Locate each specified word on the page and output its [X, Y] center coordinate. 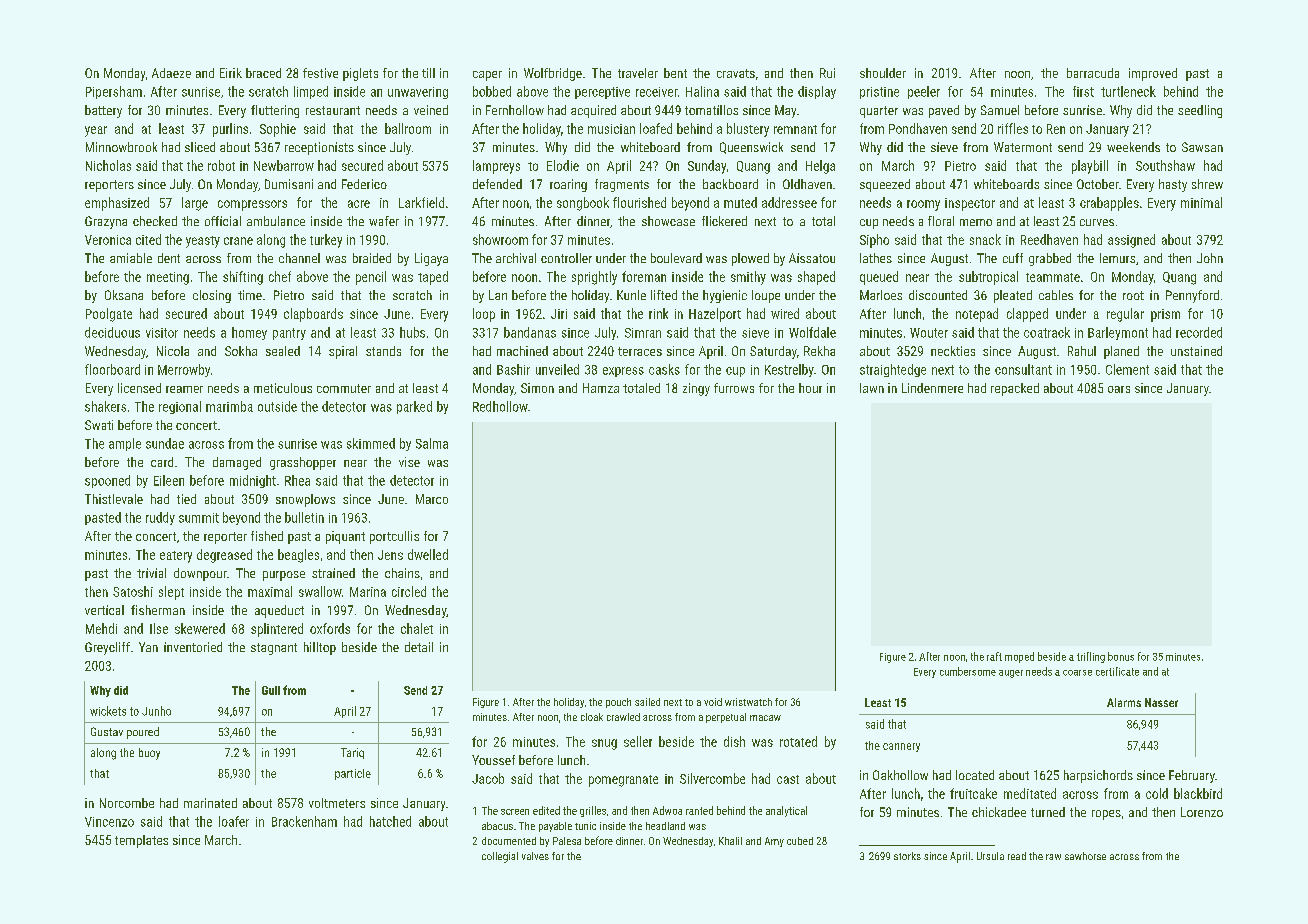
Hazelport [715, 315]
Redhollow [500, 406]
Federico [364, 184]
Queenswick [751, 148]
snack [985, 239]
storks [907, 856]
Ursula [990, 856]
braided [372, 258]
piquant [345, 537]
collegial [500, 857]
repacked [1015, 389]
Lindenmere [932, 388]
